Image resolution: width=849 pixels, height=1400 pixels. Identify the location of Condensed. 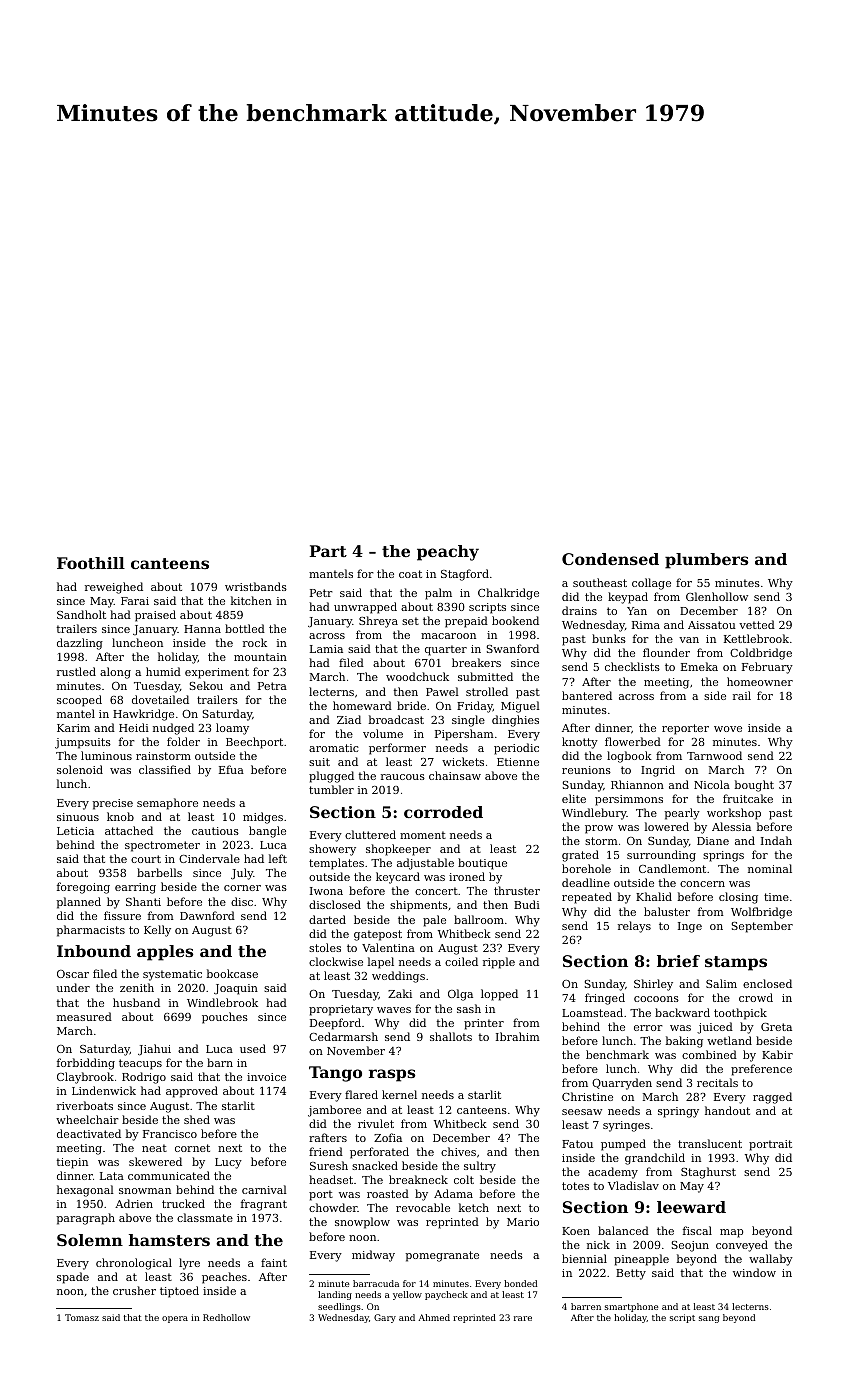
(610, 559).
